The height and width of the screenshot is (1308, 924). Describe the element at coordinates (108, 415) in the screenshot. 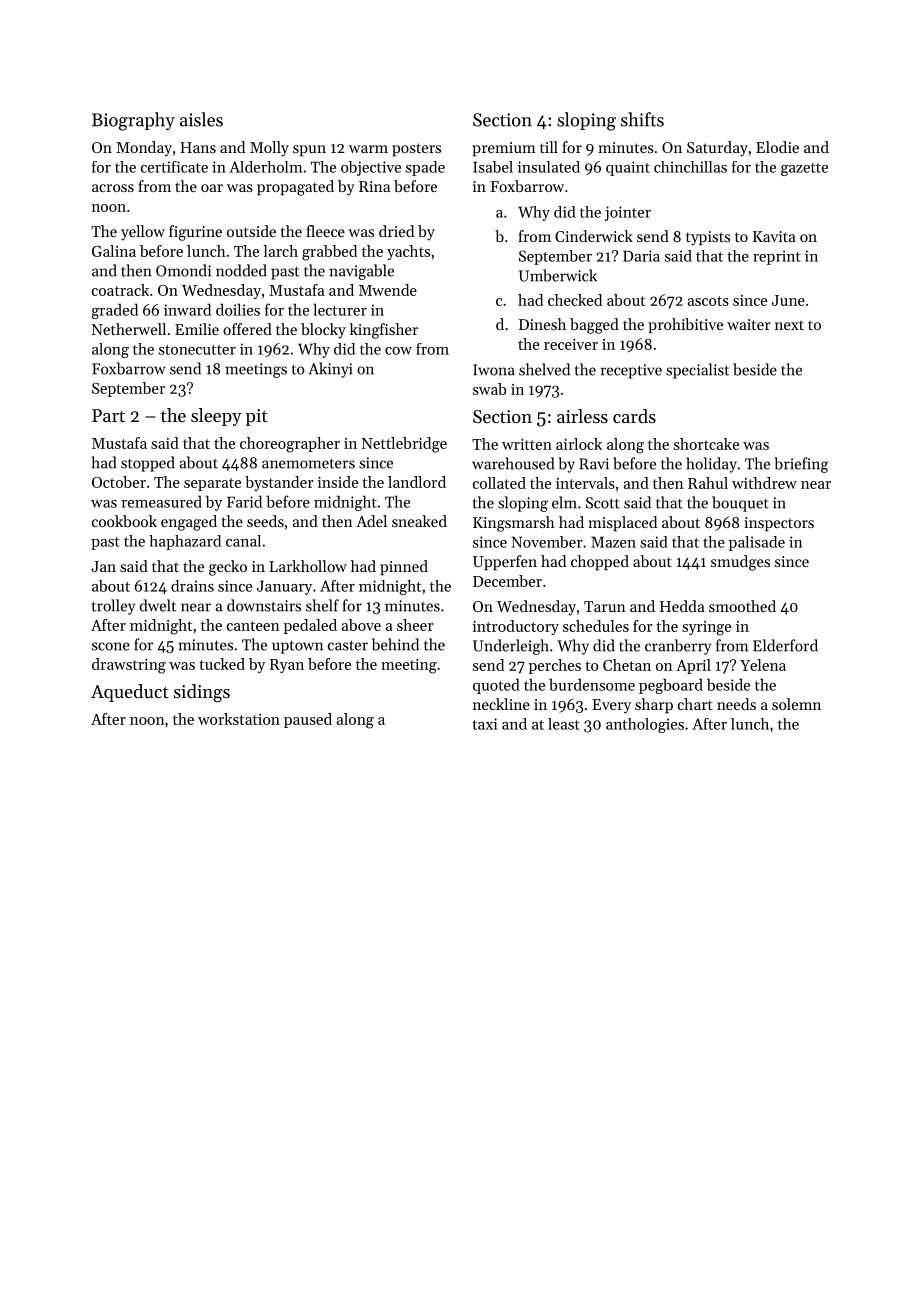

I see `Part` at that location.
